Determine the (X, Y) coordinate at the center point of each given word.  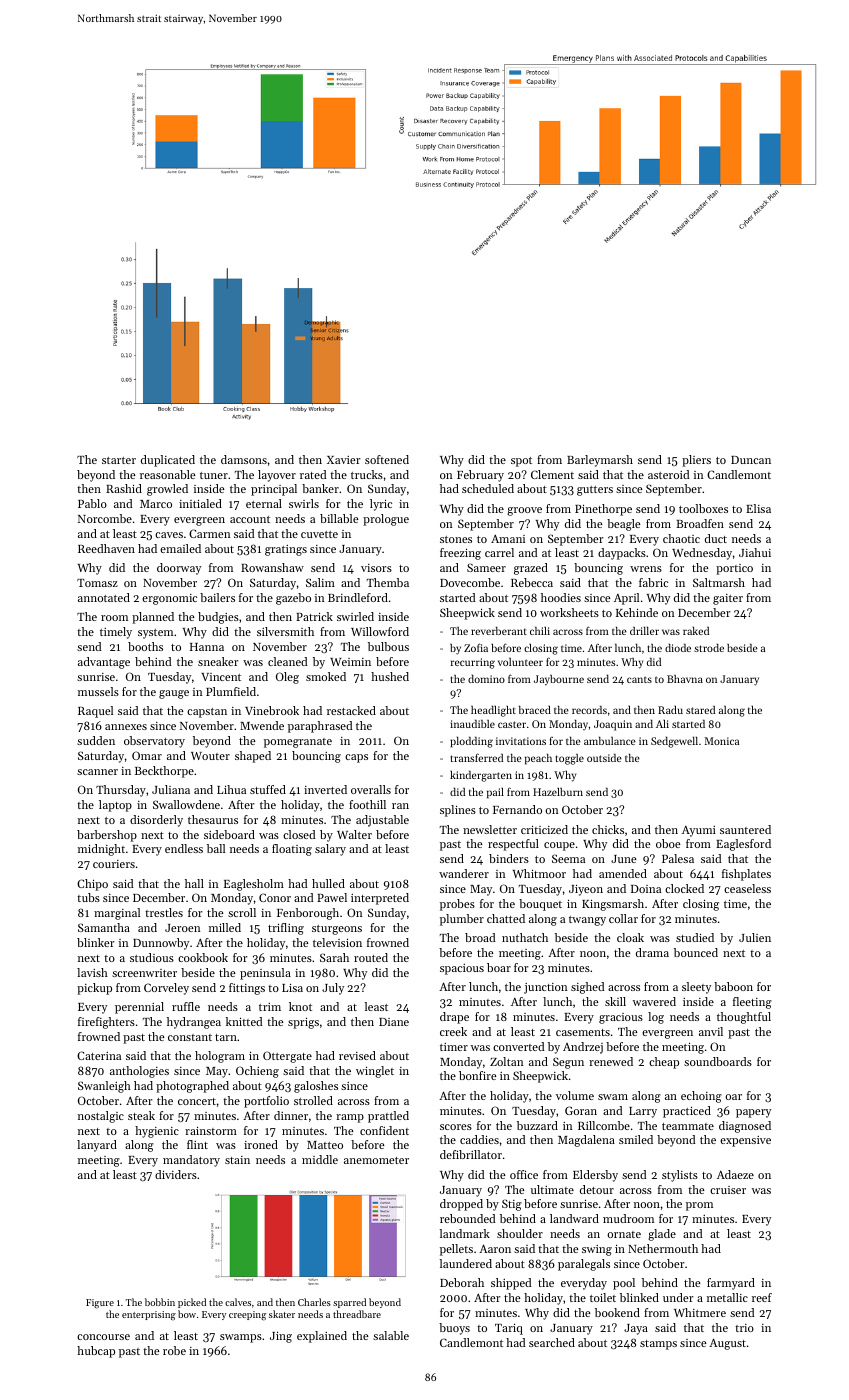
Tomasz (97, 583)
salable (391, 1335)
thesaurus (213, 819)
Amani (508, 539)
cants (639, 679)
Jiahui (755, 552)
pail (495, 793)
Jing (281, 1337)
